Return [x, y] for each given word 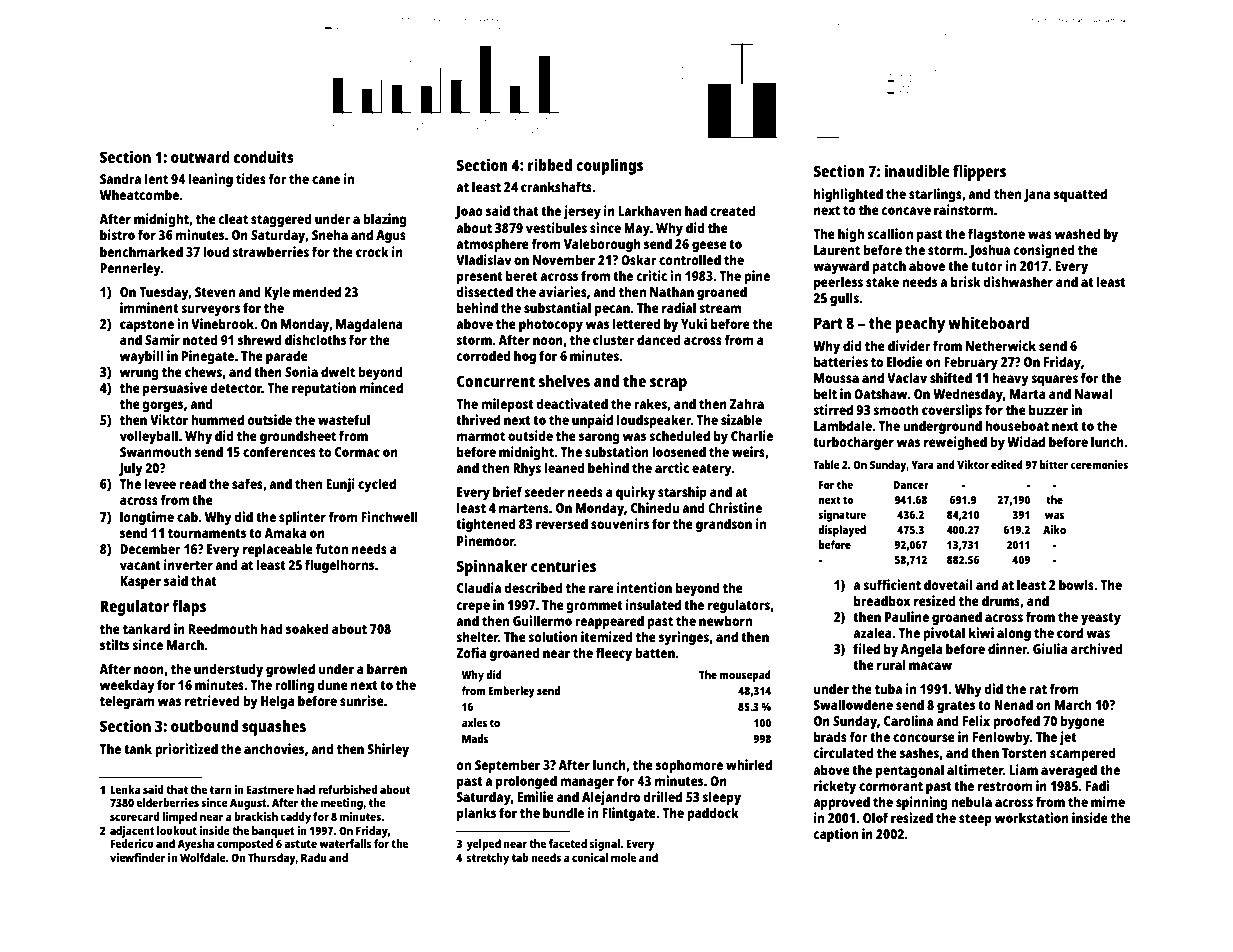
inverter [188, 564]
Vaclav [907, 377]
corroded [483, 355]
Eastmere [270, 789]
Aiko [1054, 529]
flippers [979, 172]
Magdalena [369, 325]
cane [326, 180]
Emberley [511, 692]
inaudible [917, 170]
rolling [294, 686]
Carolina [908, 720]
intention [644, 587]
